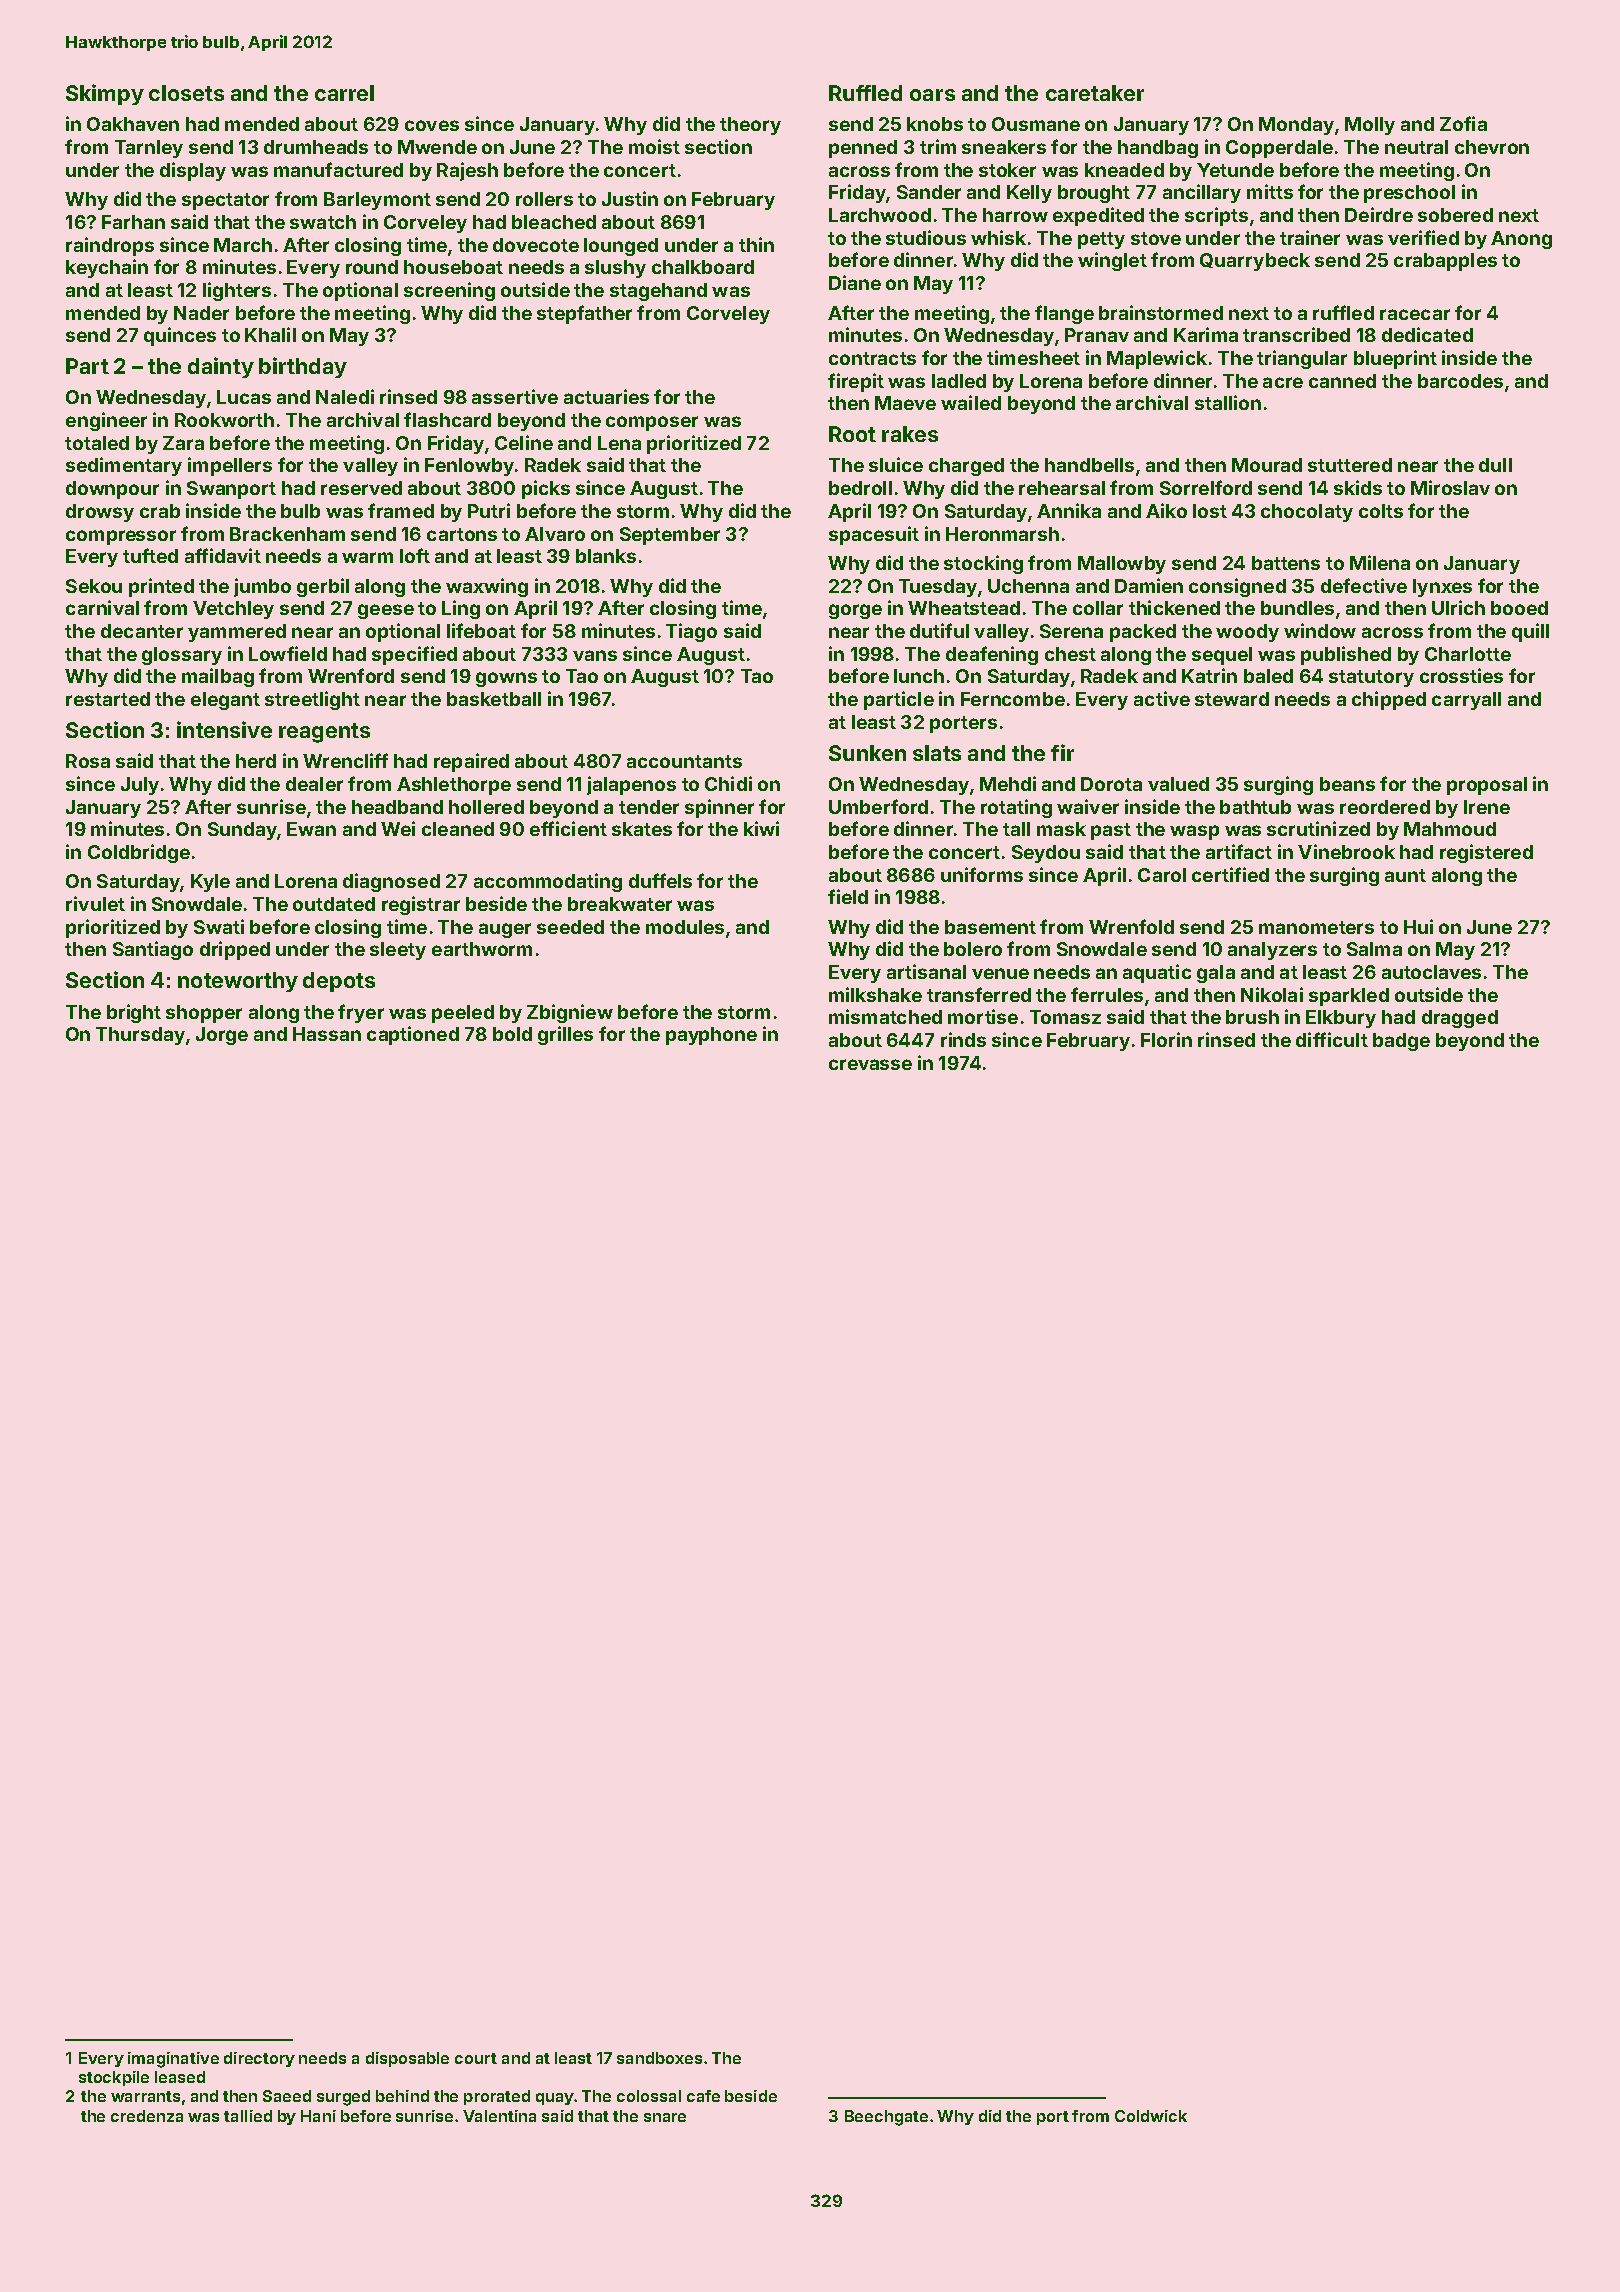 Image resolution: width=1620 pixels, height=2292 pixels. Describe the element at coordinates (1401, 1042) in the screenshot. I see `badge` at that location.
